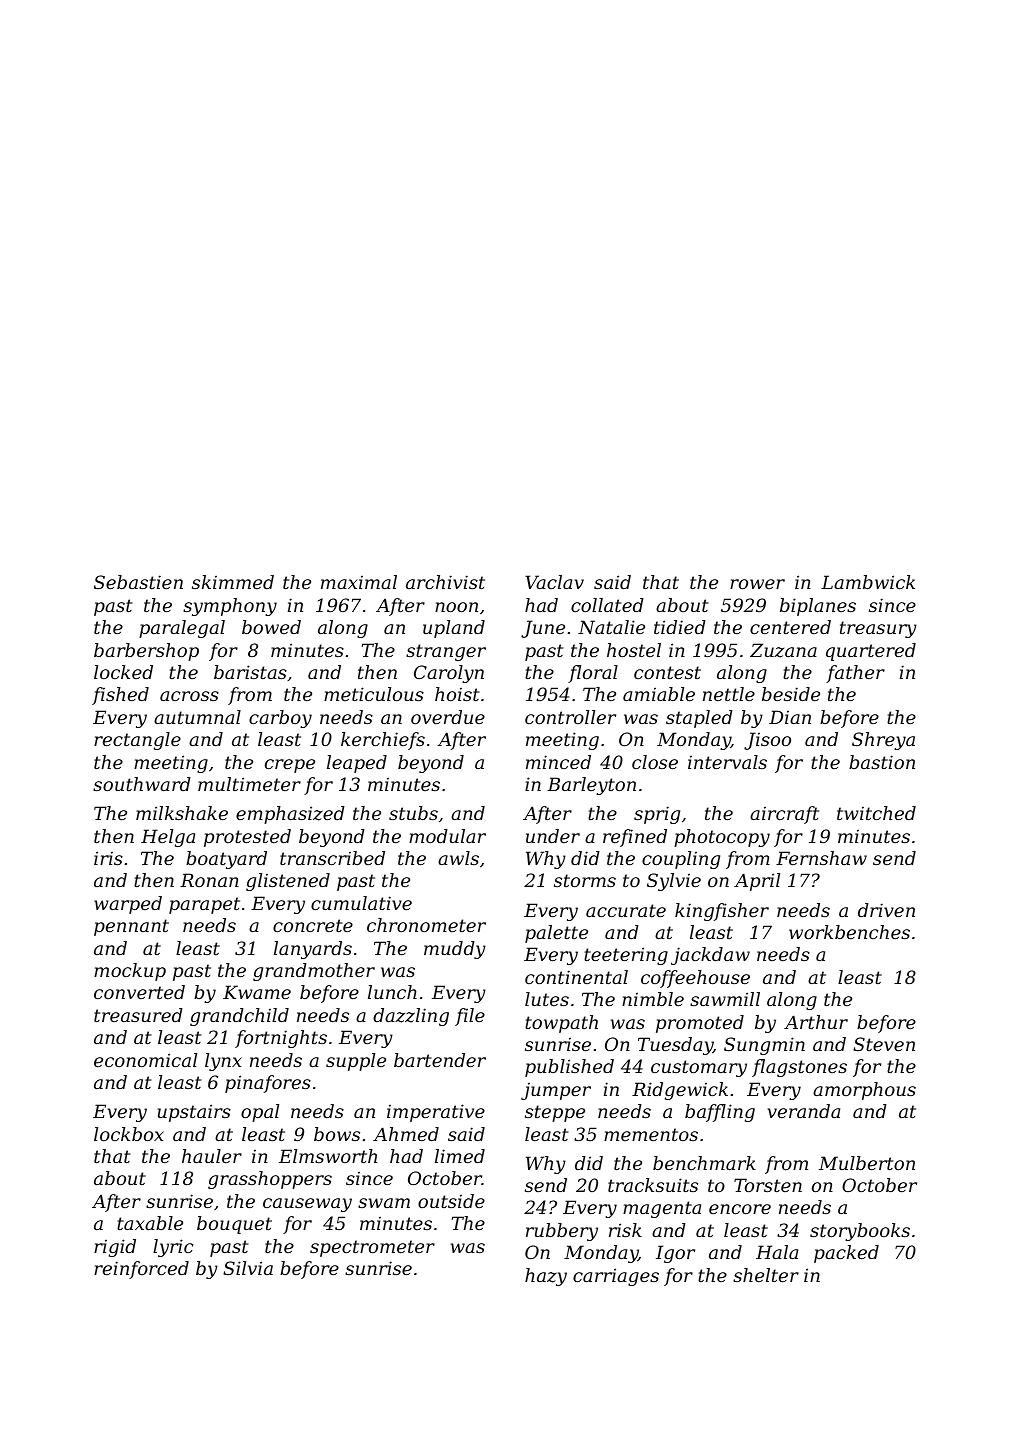 This screenshot has height=1434, width=1010. I want to click on opal, so click(260, 1113).
